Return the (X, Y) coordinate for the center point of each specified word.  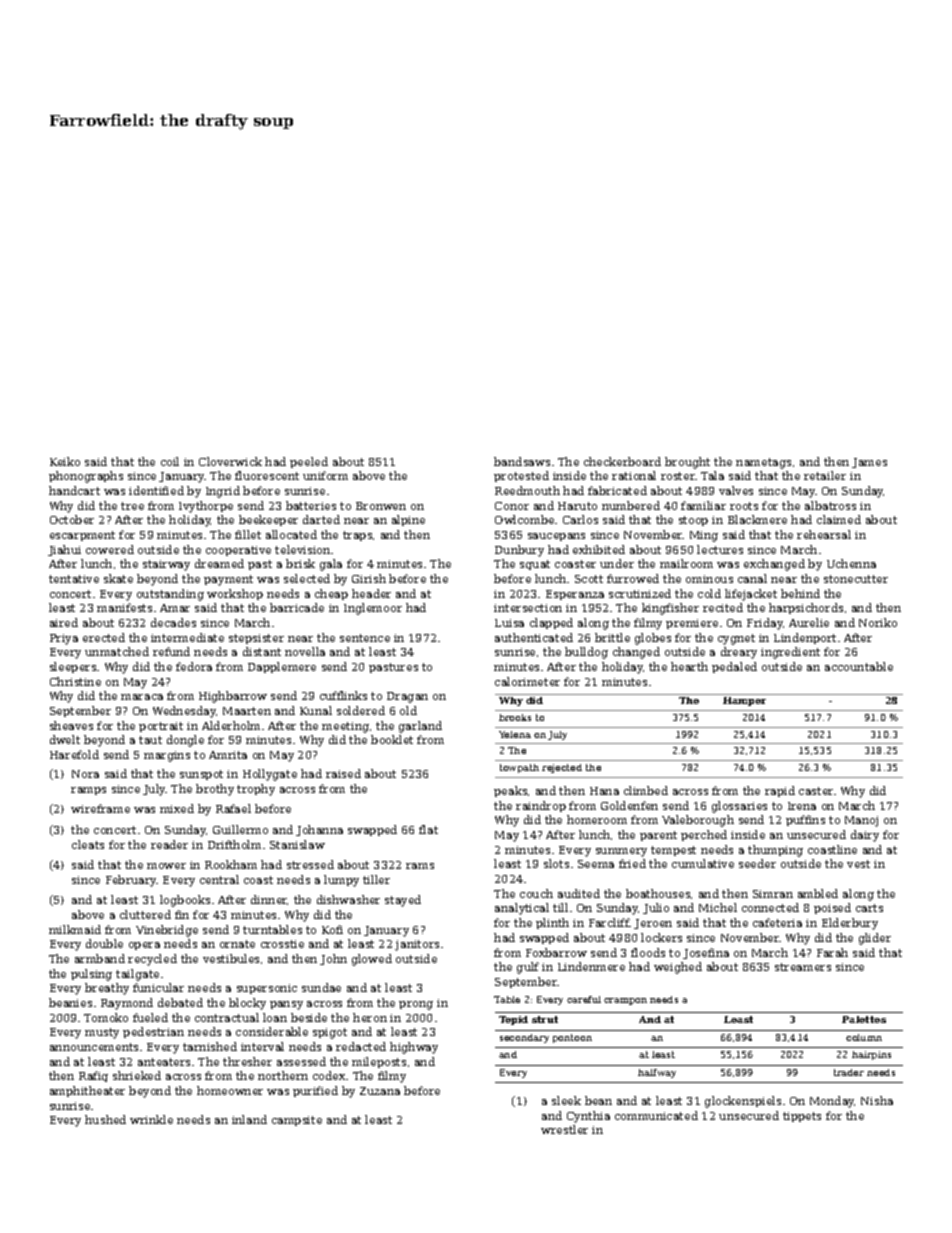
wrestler (564, 1129)
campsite (297, 1121)
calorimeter (527, 681)
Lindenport (805, 638)
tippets (802, 1117)
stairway (166, 565)
